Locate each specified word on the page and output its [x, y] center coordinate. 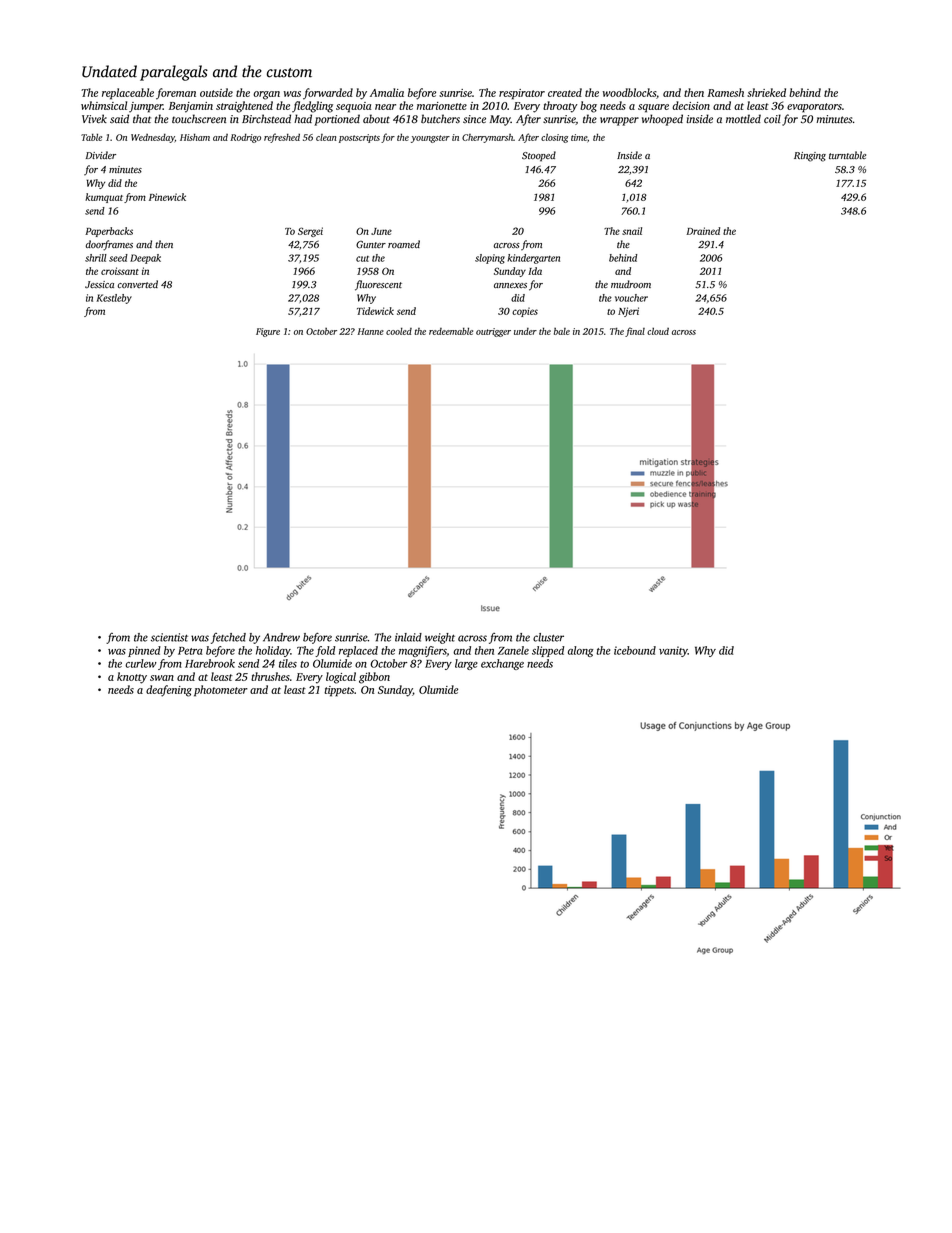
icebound [635, 650]
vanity [673, 651]
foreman [176, 94]
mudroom [631, 284]
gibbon [374, 678]
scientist [169, 637]
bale [562, 331]
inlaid [408, 637]
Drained [703, 231]
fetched [228, 638]
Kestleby [114, 299]
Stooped [539, 156]
